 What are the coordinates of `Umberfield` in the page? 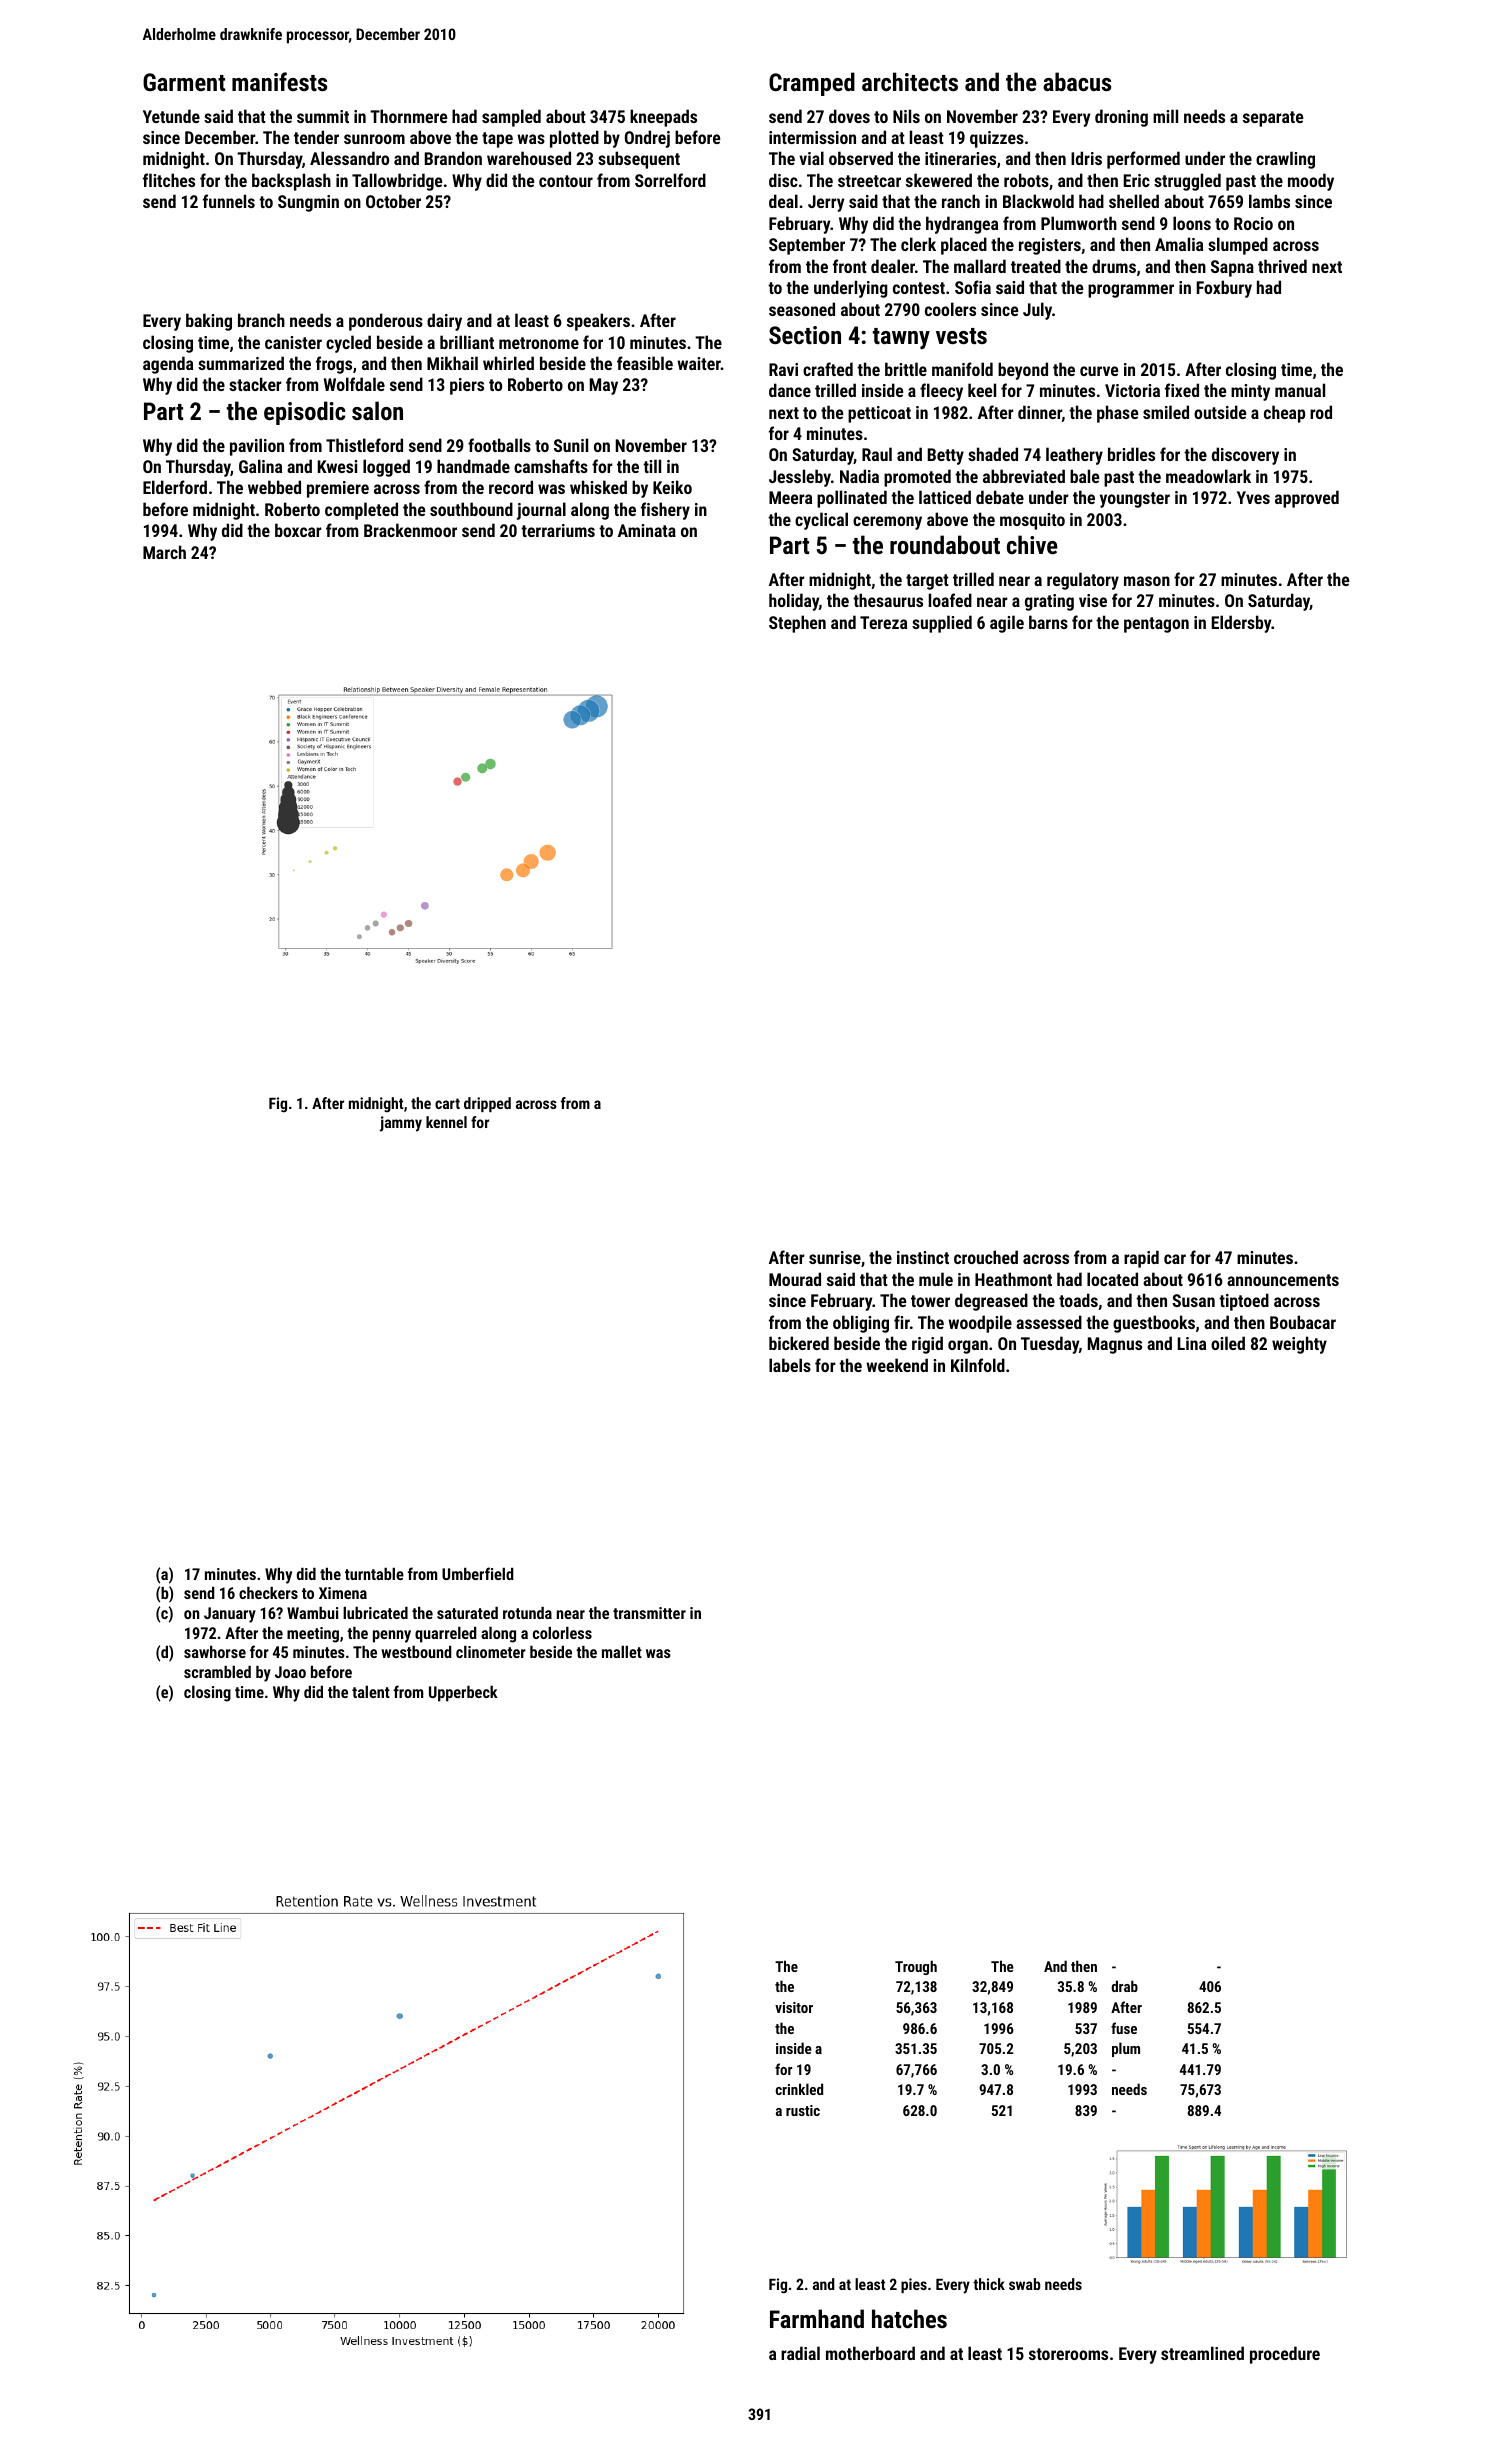 It's located at (478, 1573).
